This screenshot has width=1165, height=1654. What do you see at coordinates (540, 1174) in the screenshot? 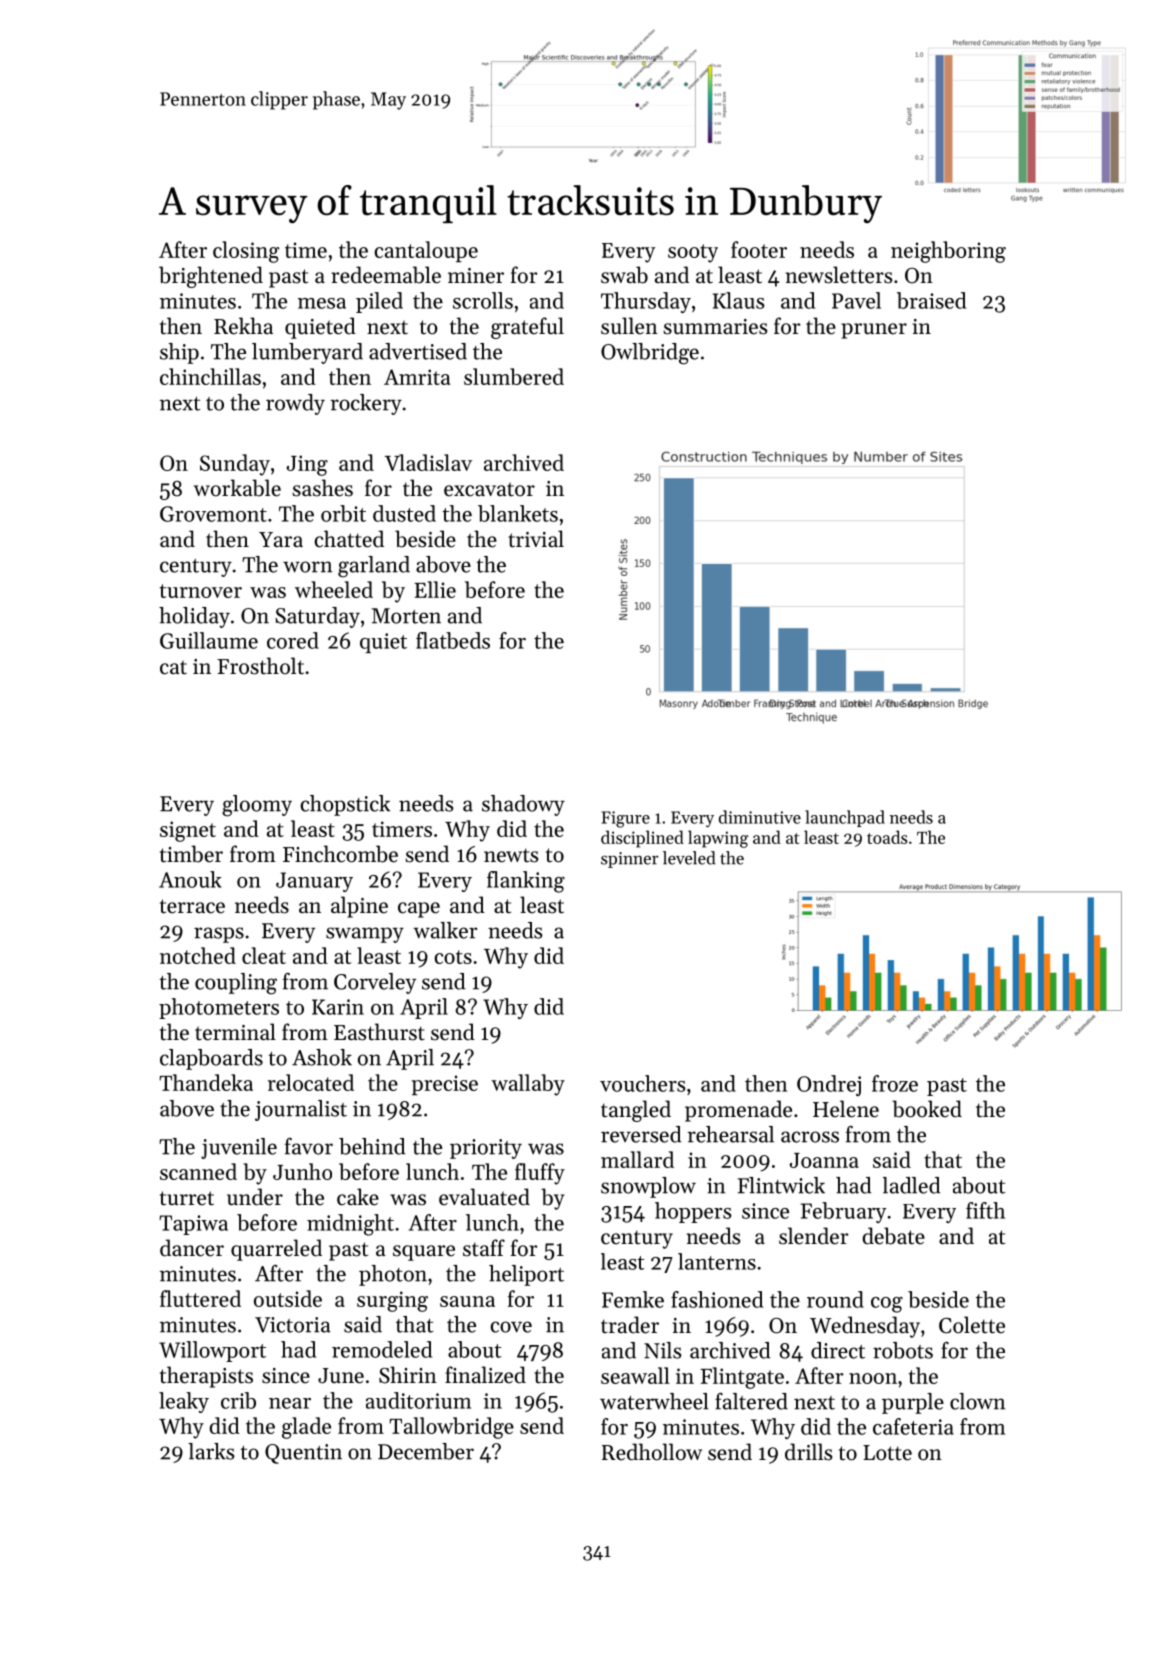
I see `fluffy` at bounding box center [540, 1174].
